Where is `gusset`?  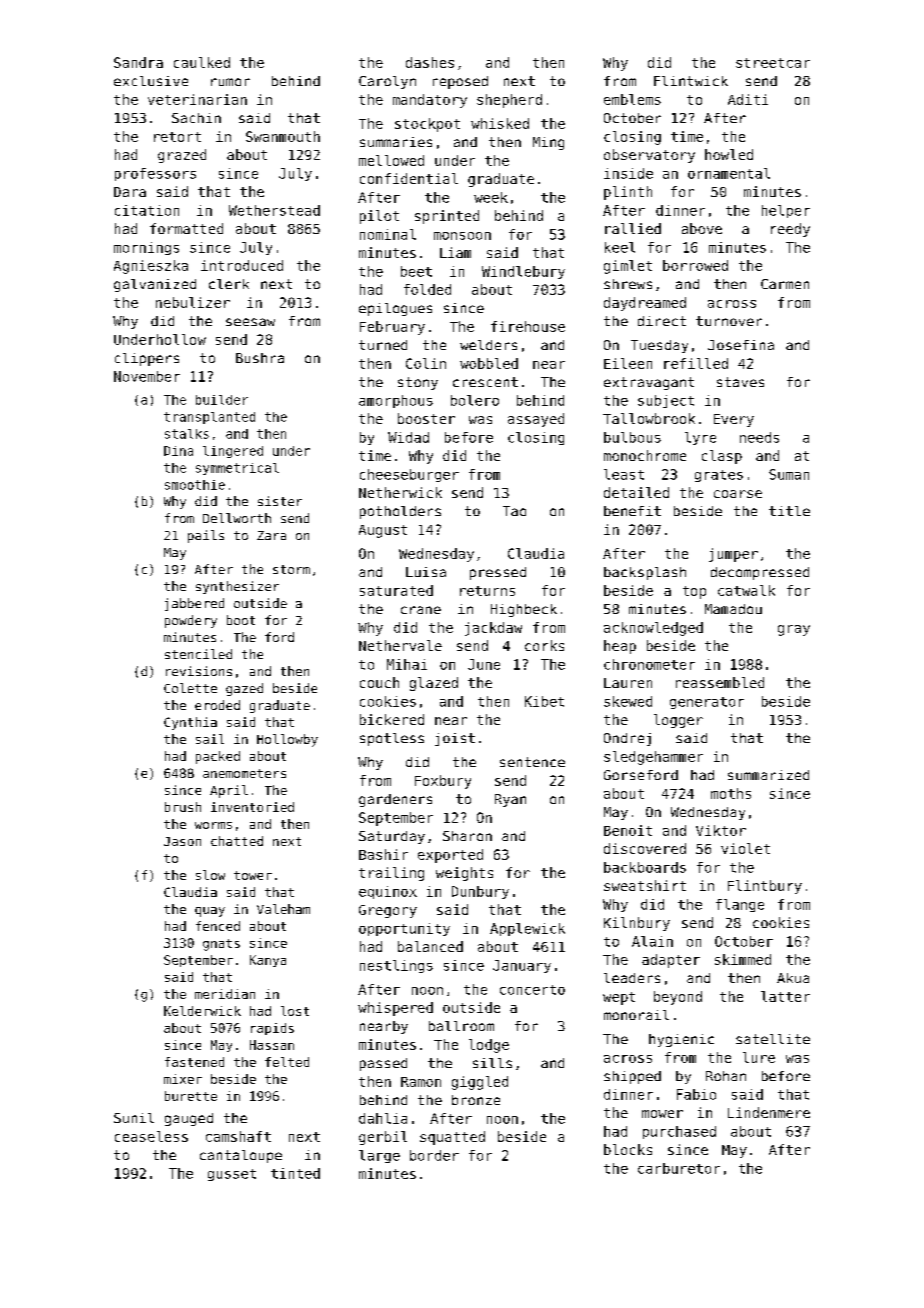
gusset is located at coordinates (232, 1175).
